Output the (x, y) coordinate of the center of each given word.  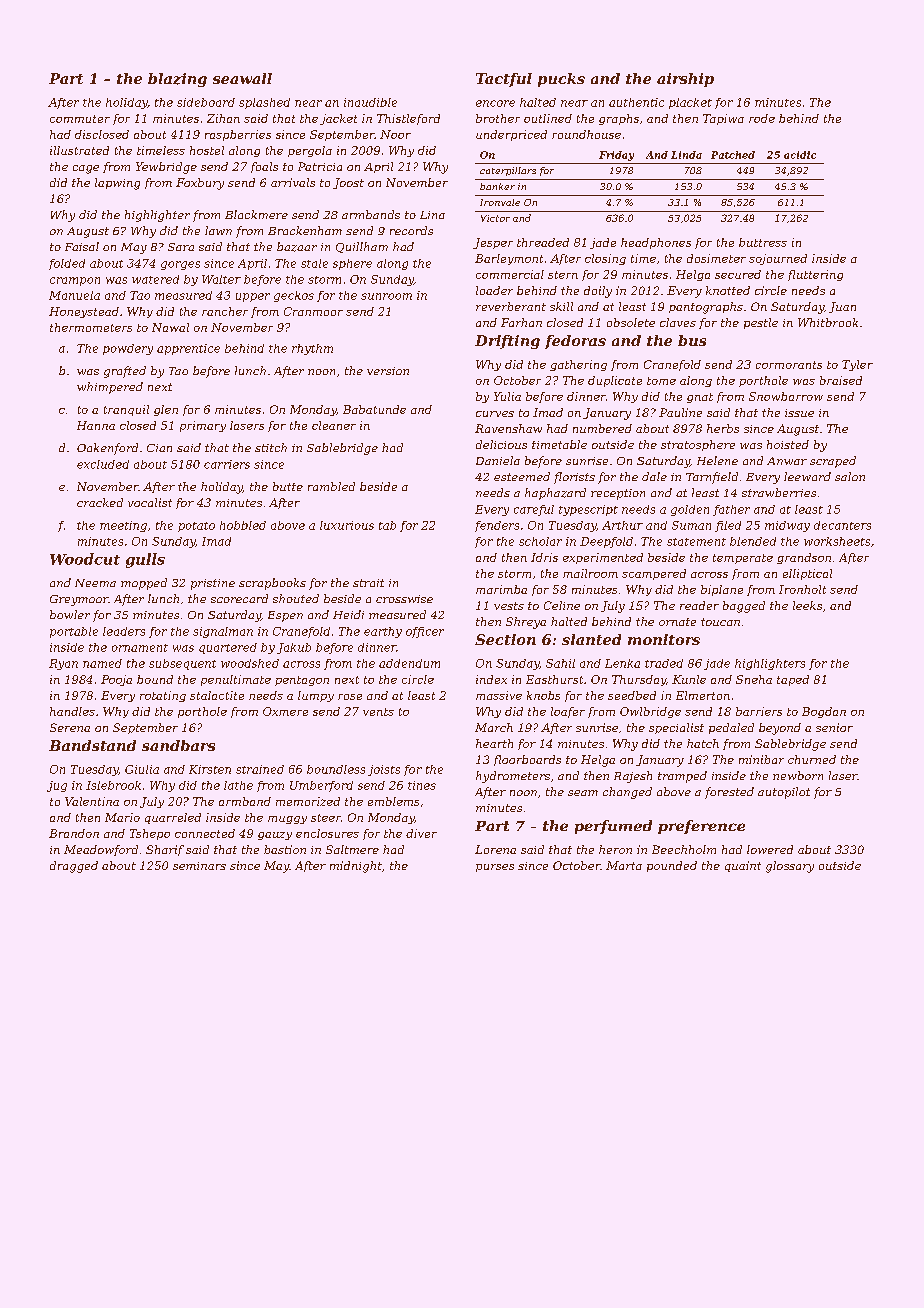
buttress (763, 242)
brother (498, 118)
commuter (80, 119)
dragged (74, 867)
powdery (128, 349)
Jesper (493, 243)
